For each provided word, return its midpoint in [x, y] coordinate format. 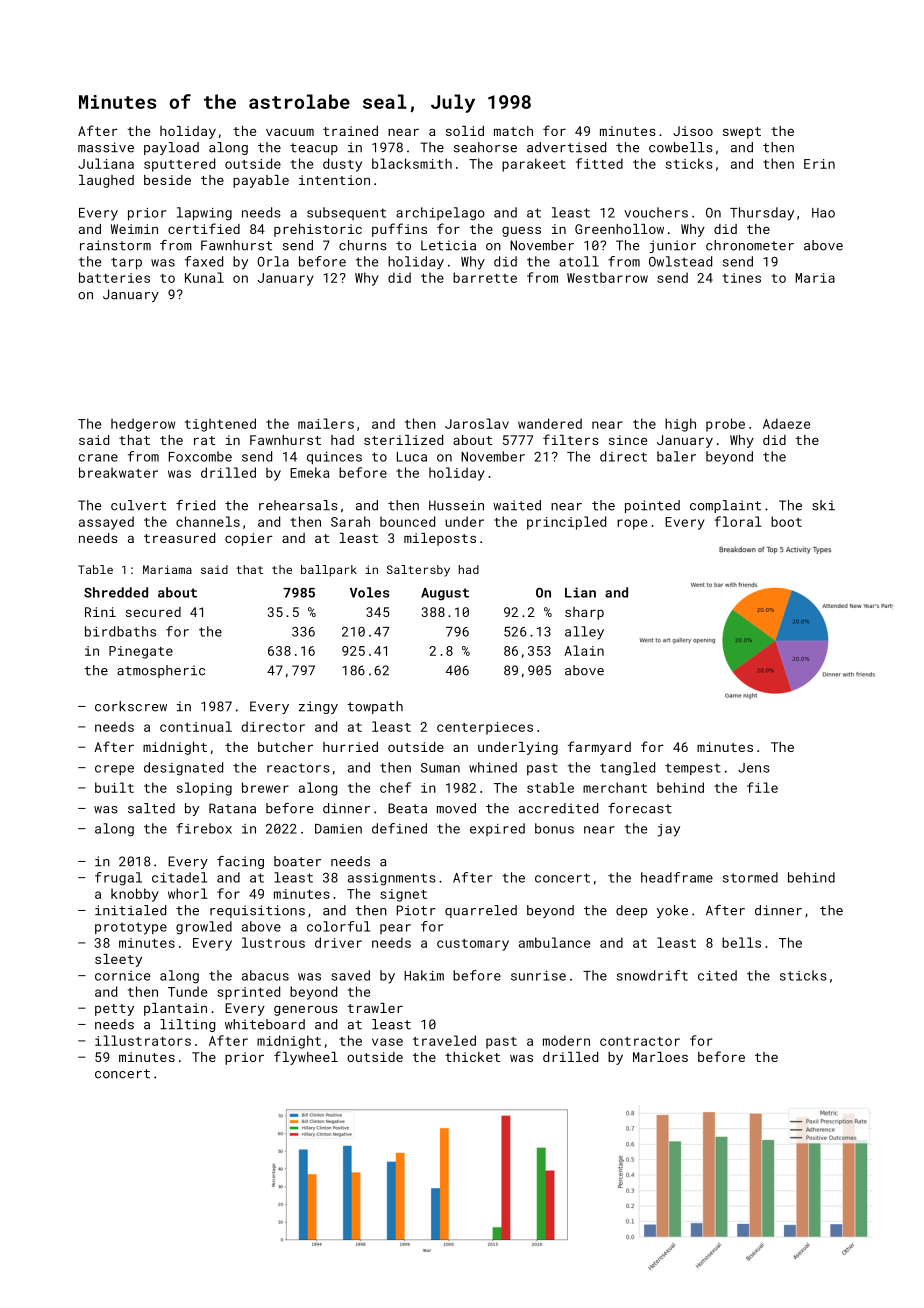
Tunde [187, 991]
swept [742, 133]
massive [106, 147]
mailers [326, 423]
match [513, 131]
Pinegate [141, 652]
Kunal [204, 277]
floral [738, 521]
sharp [584, 613]
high [680, 425]
